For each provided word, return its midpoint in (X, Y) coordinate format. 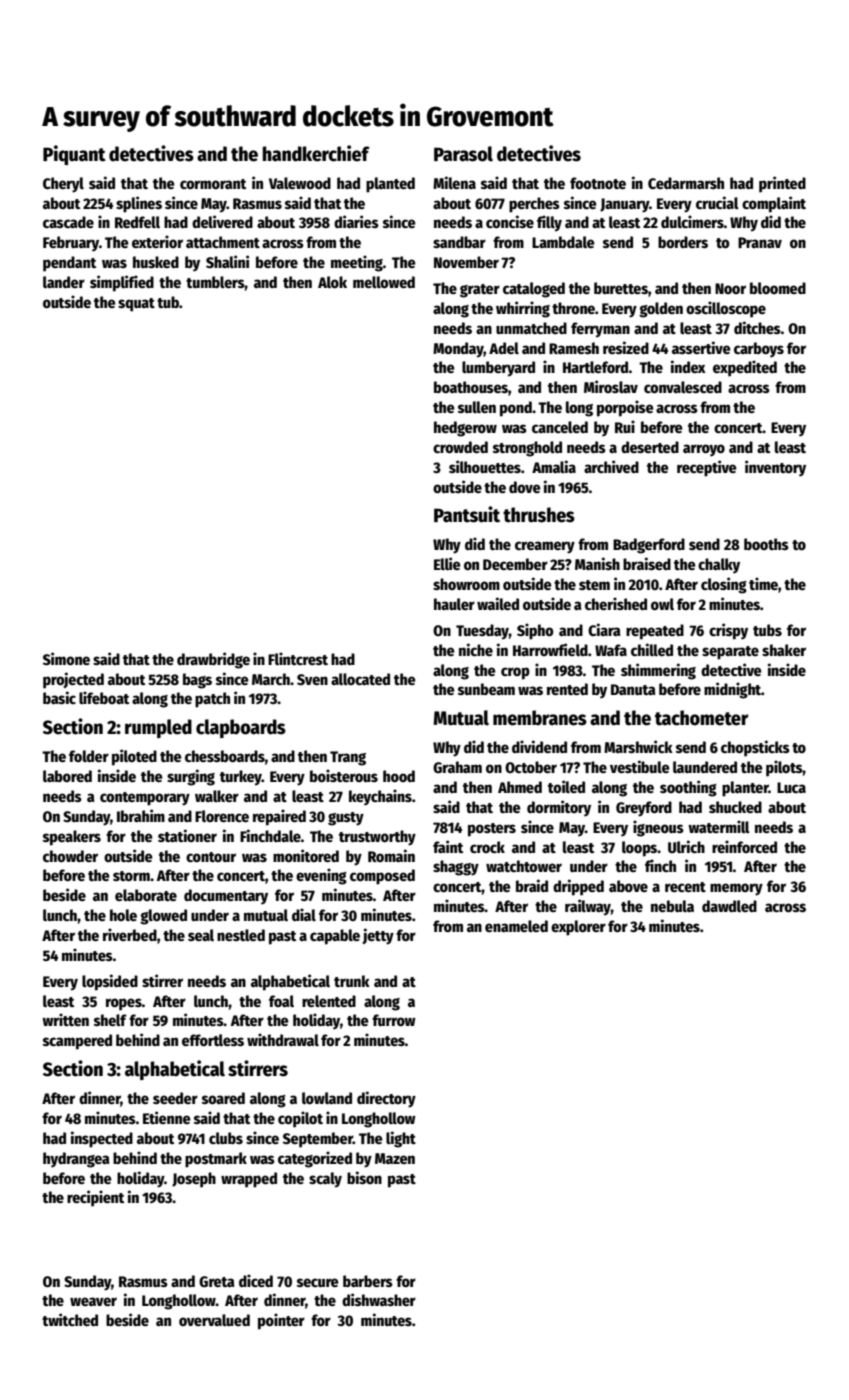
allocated (360, 679)
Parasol (463, 154)
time (763, 583)
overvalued (214, 1320)
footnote (598, 183)
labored (67, 776)
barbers (368, 1281)
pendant (69, 264)
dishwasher (379, 1299)
